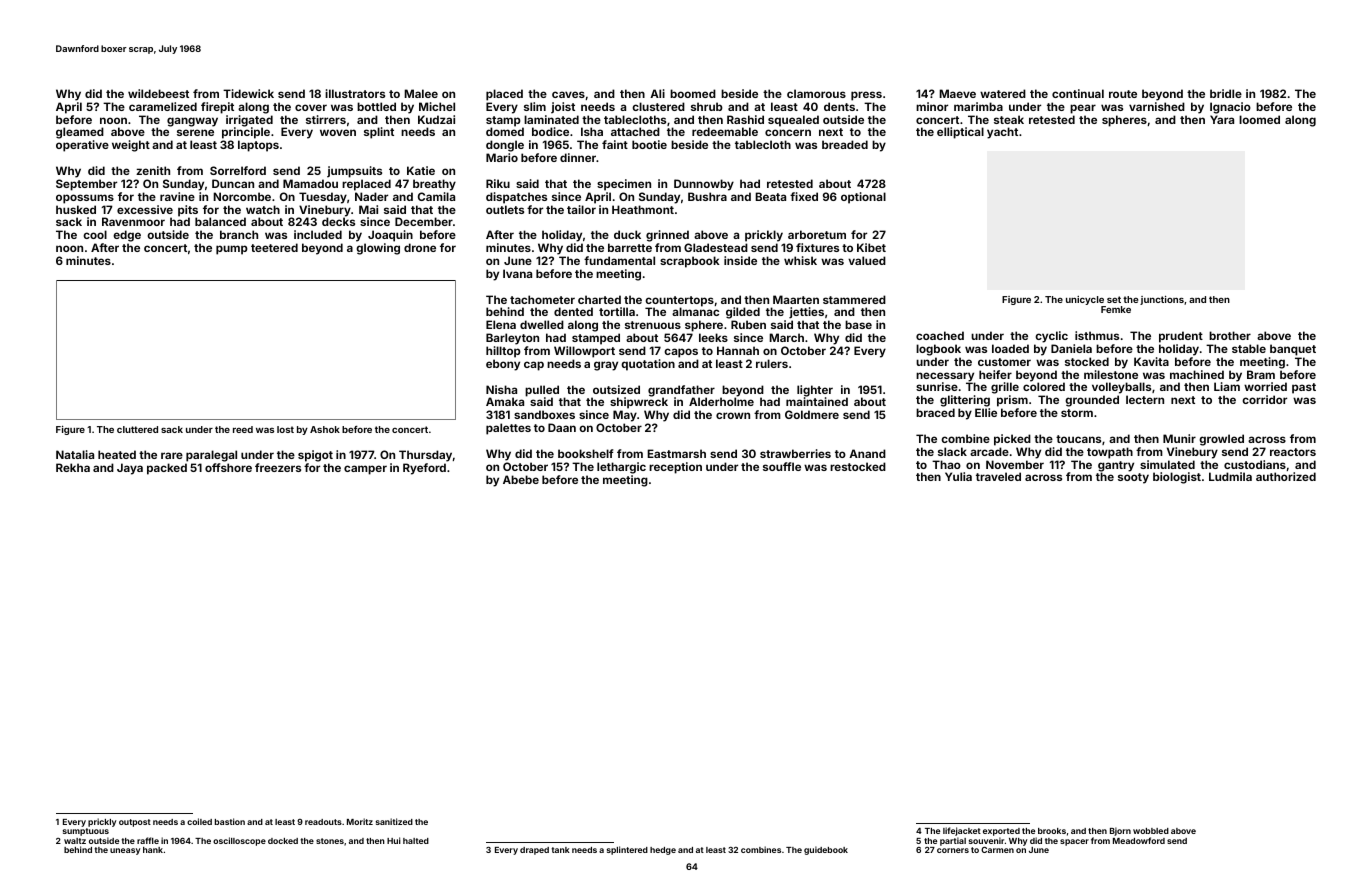  What do you see at coordinates (508, 429) in the document?
I see `palettes` at bounding box center [508, 429].
